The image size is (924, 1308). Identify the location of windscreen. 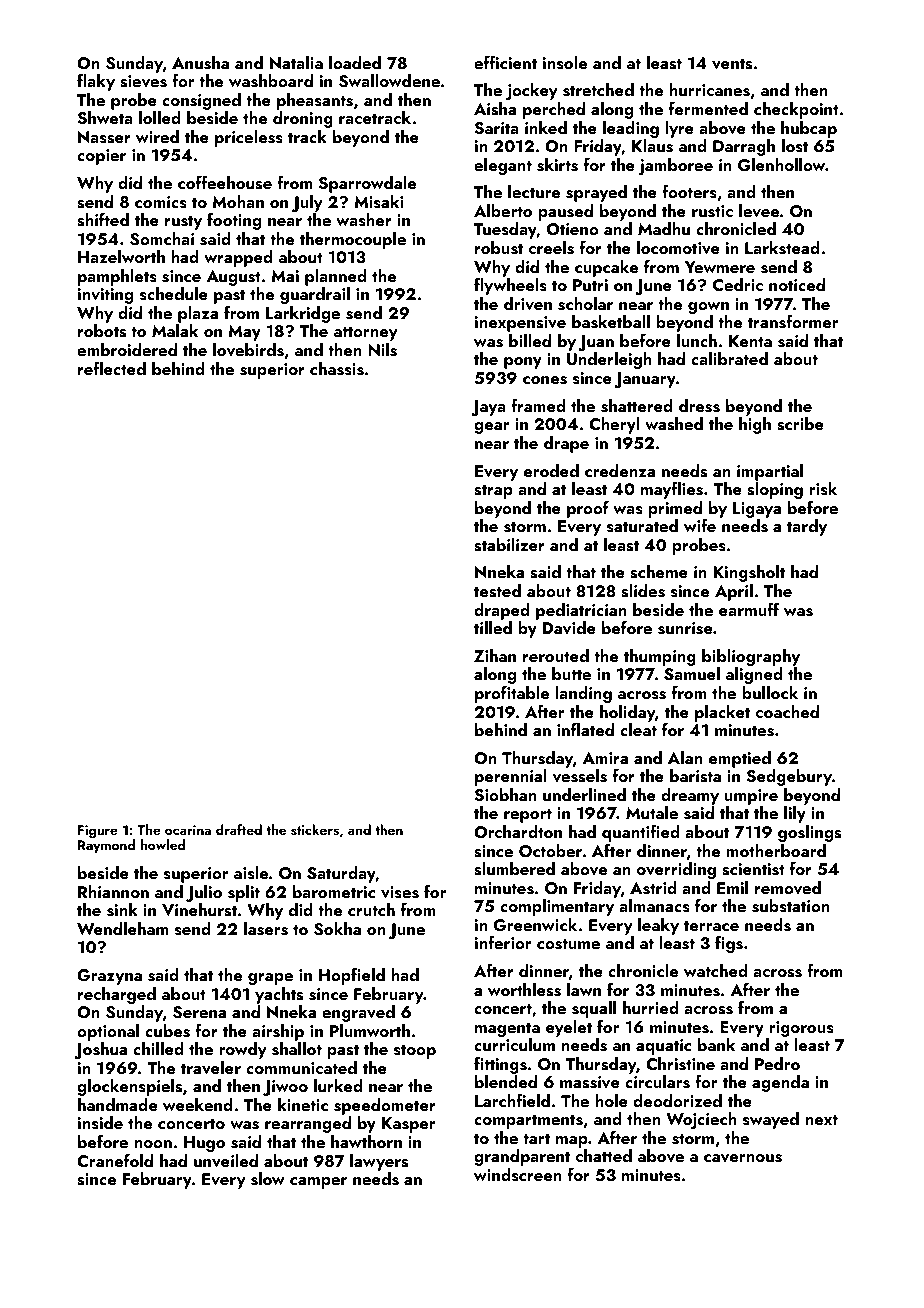
(518, 1175).
